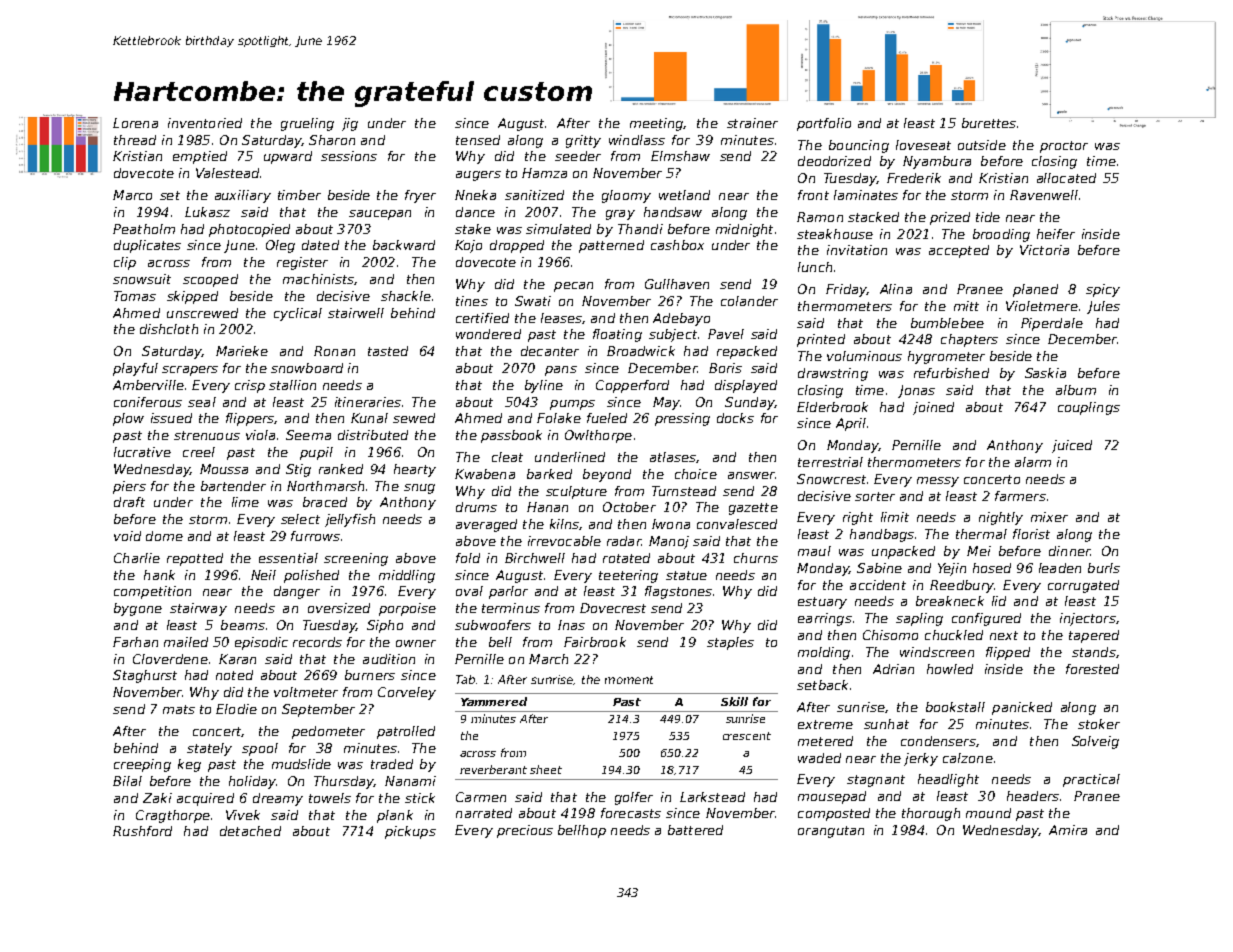 This screenshot has height=952, width=1233. What do you see at coordinates (1004, 635) in the screenshot?
I see `next` at bounding box center [1004, 635].
